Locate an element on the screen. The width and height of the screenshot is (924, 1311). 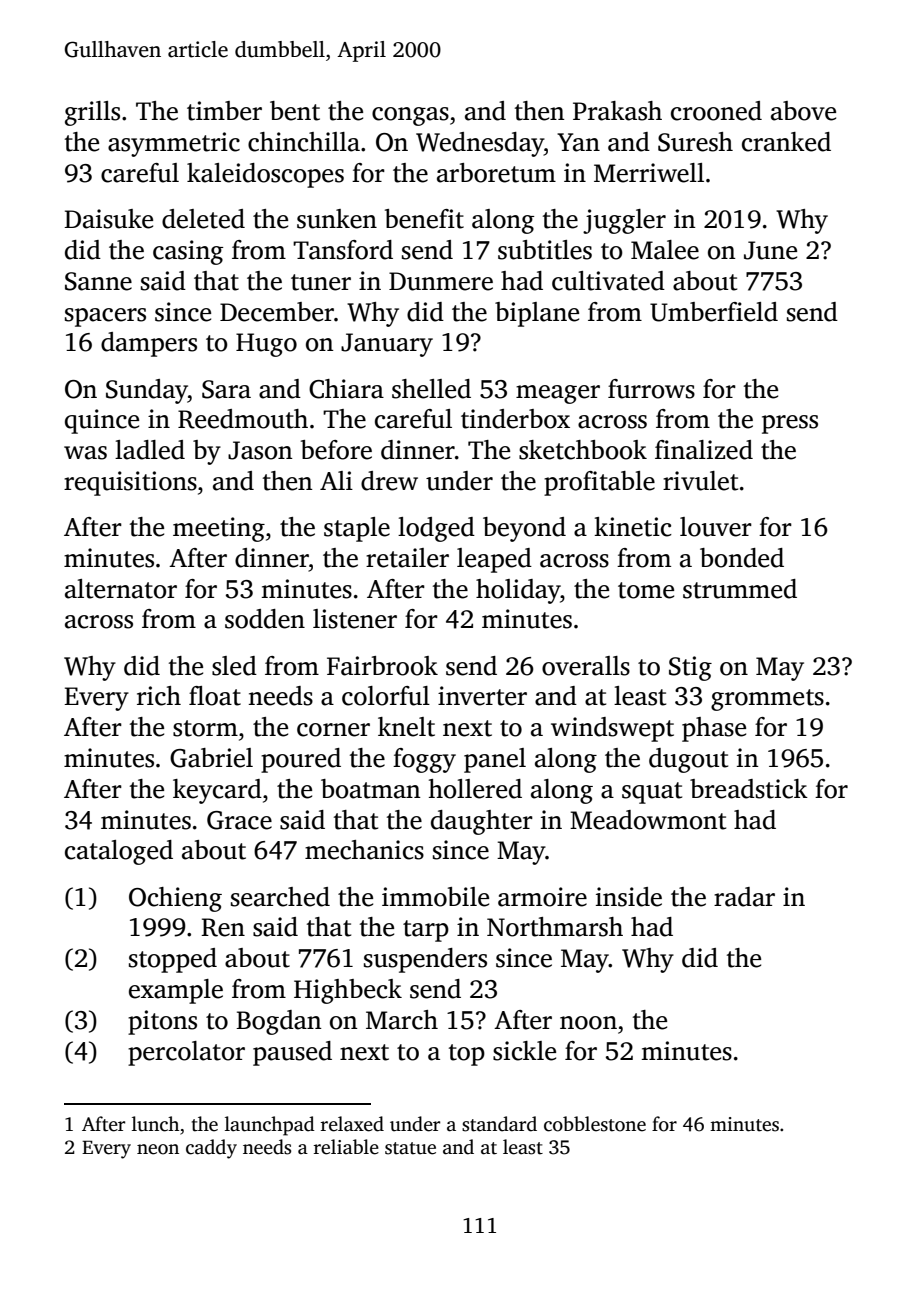
timber is located at coordinates (224, 111).
